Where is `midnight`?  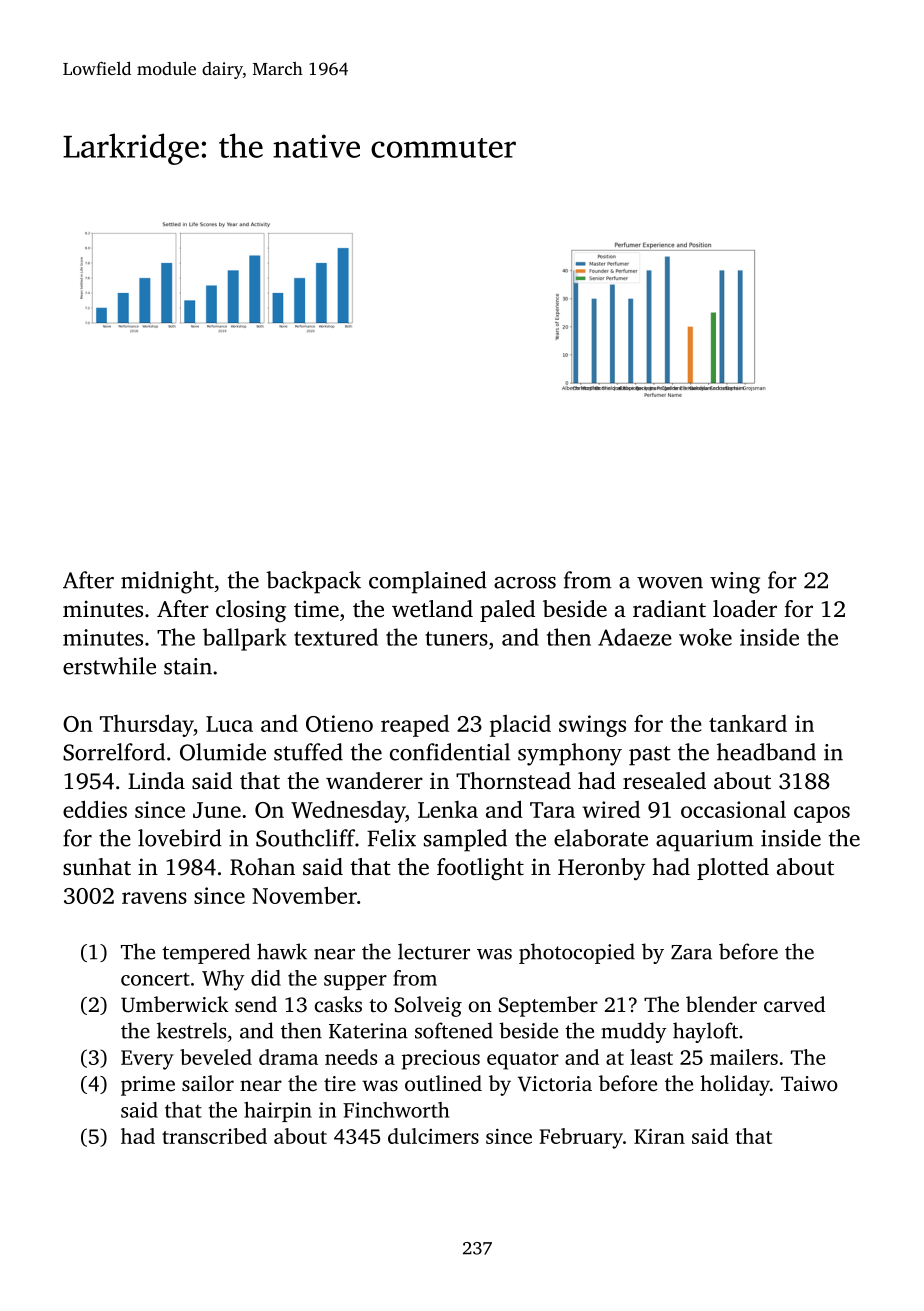
midnight is located at coordinates (167, 582).
